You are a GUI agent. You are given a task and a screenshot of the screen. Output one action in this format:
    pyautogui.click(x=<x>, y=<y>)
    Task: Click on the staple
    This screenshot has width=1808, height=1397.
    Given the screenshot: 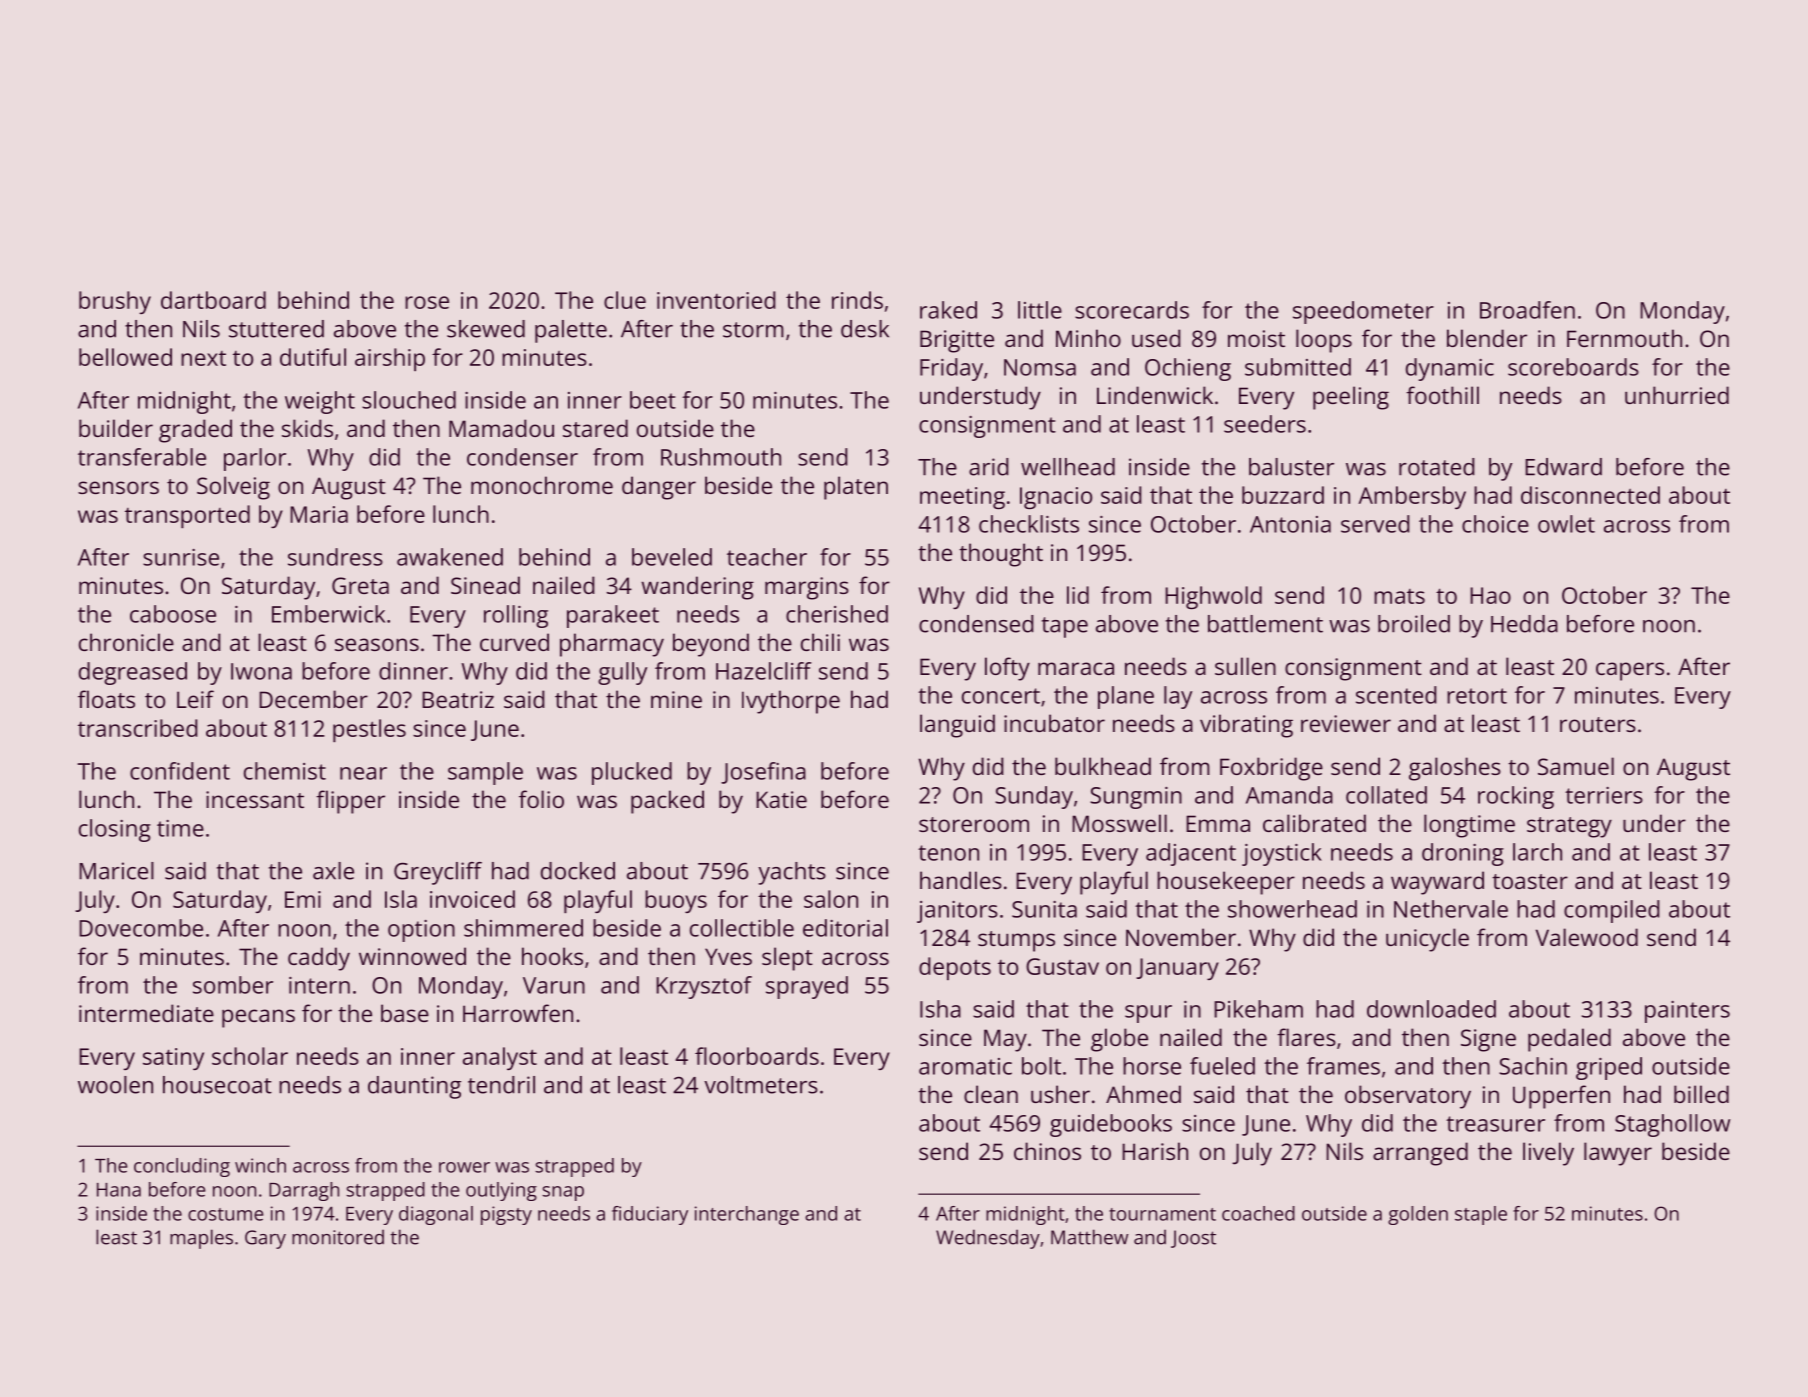 What is the action you would take?
    pyautogui.click(x=1481, y=1215)
